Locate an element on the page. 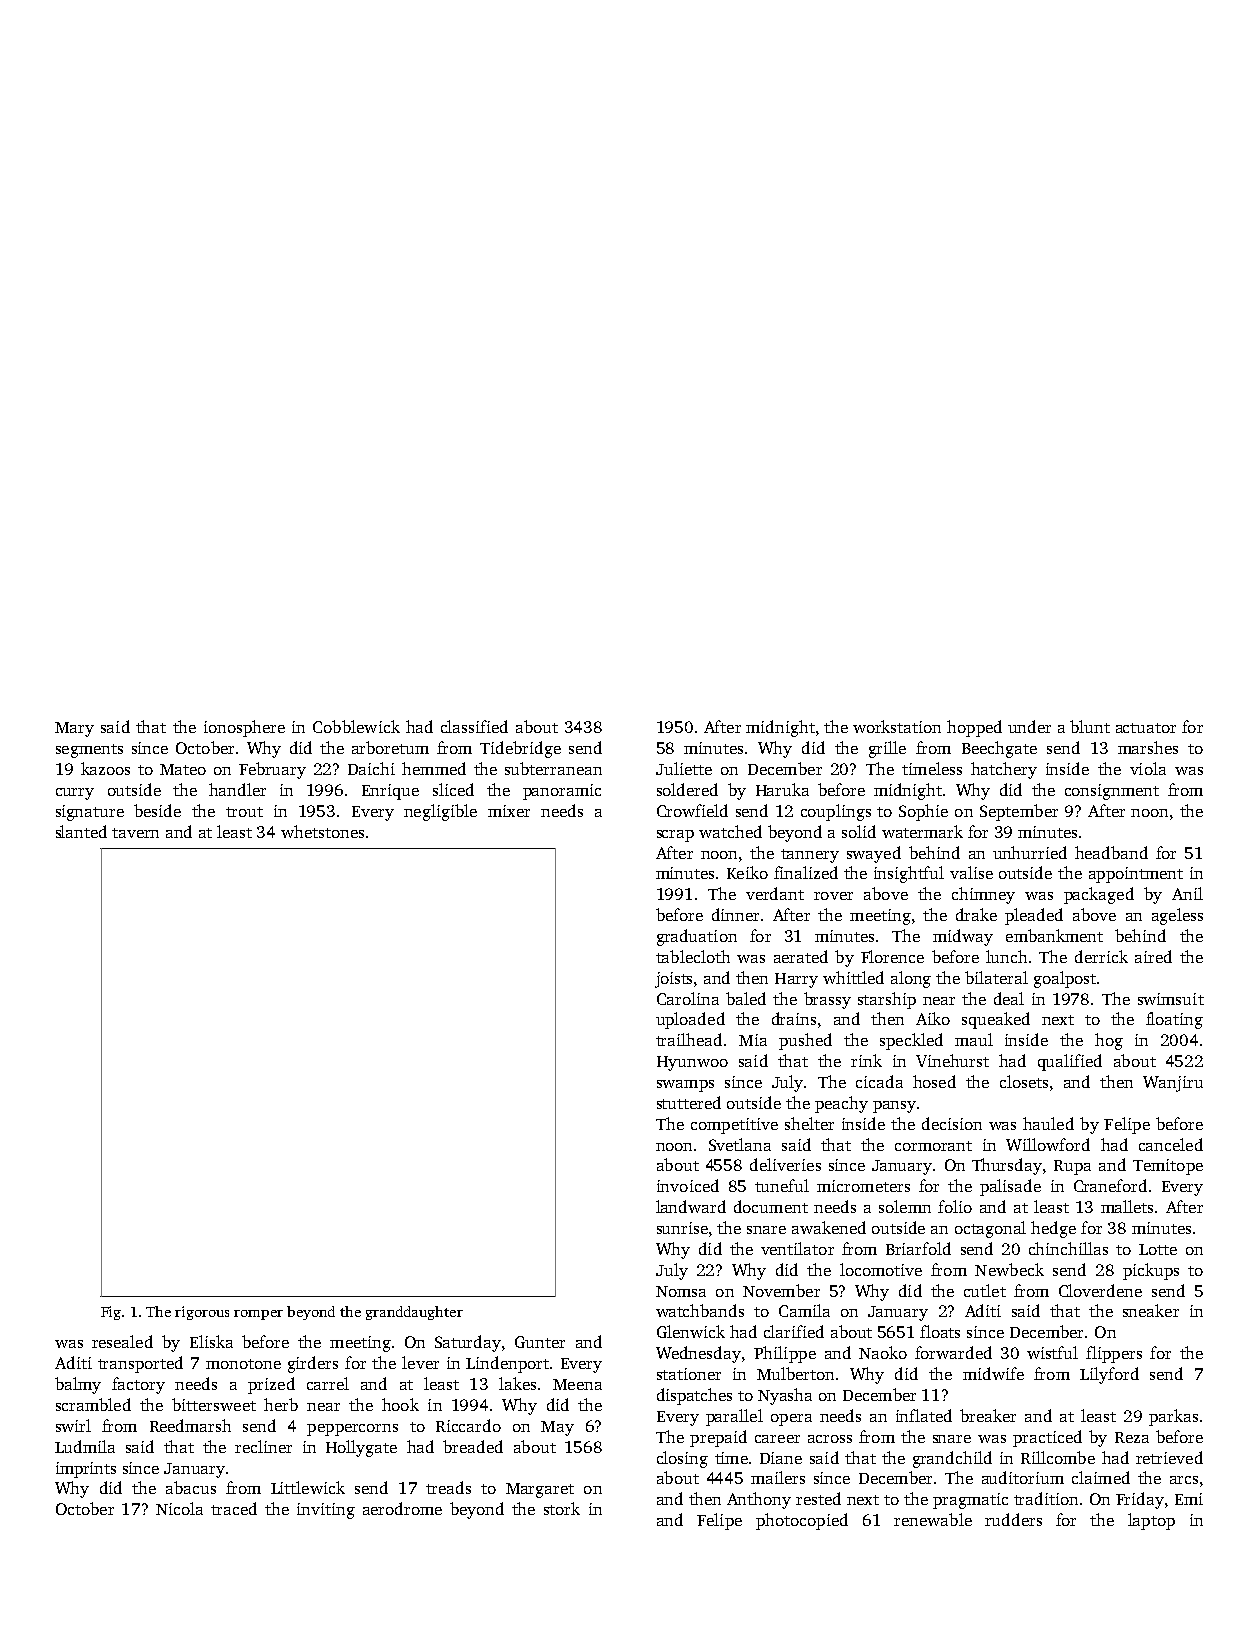 This document has height=1628, width=1258. tavern is located at coordinates (135, 833).
